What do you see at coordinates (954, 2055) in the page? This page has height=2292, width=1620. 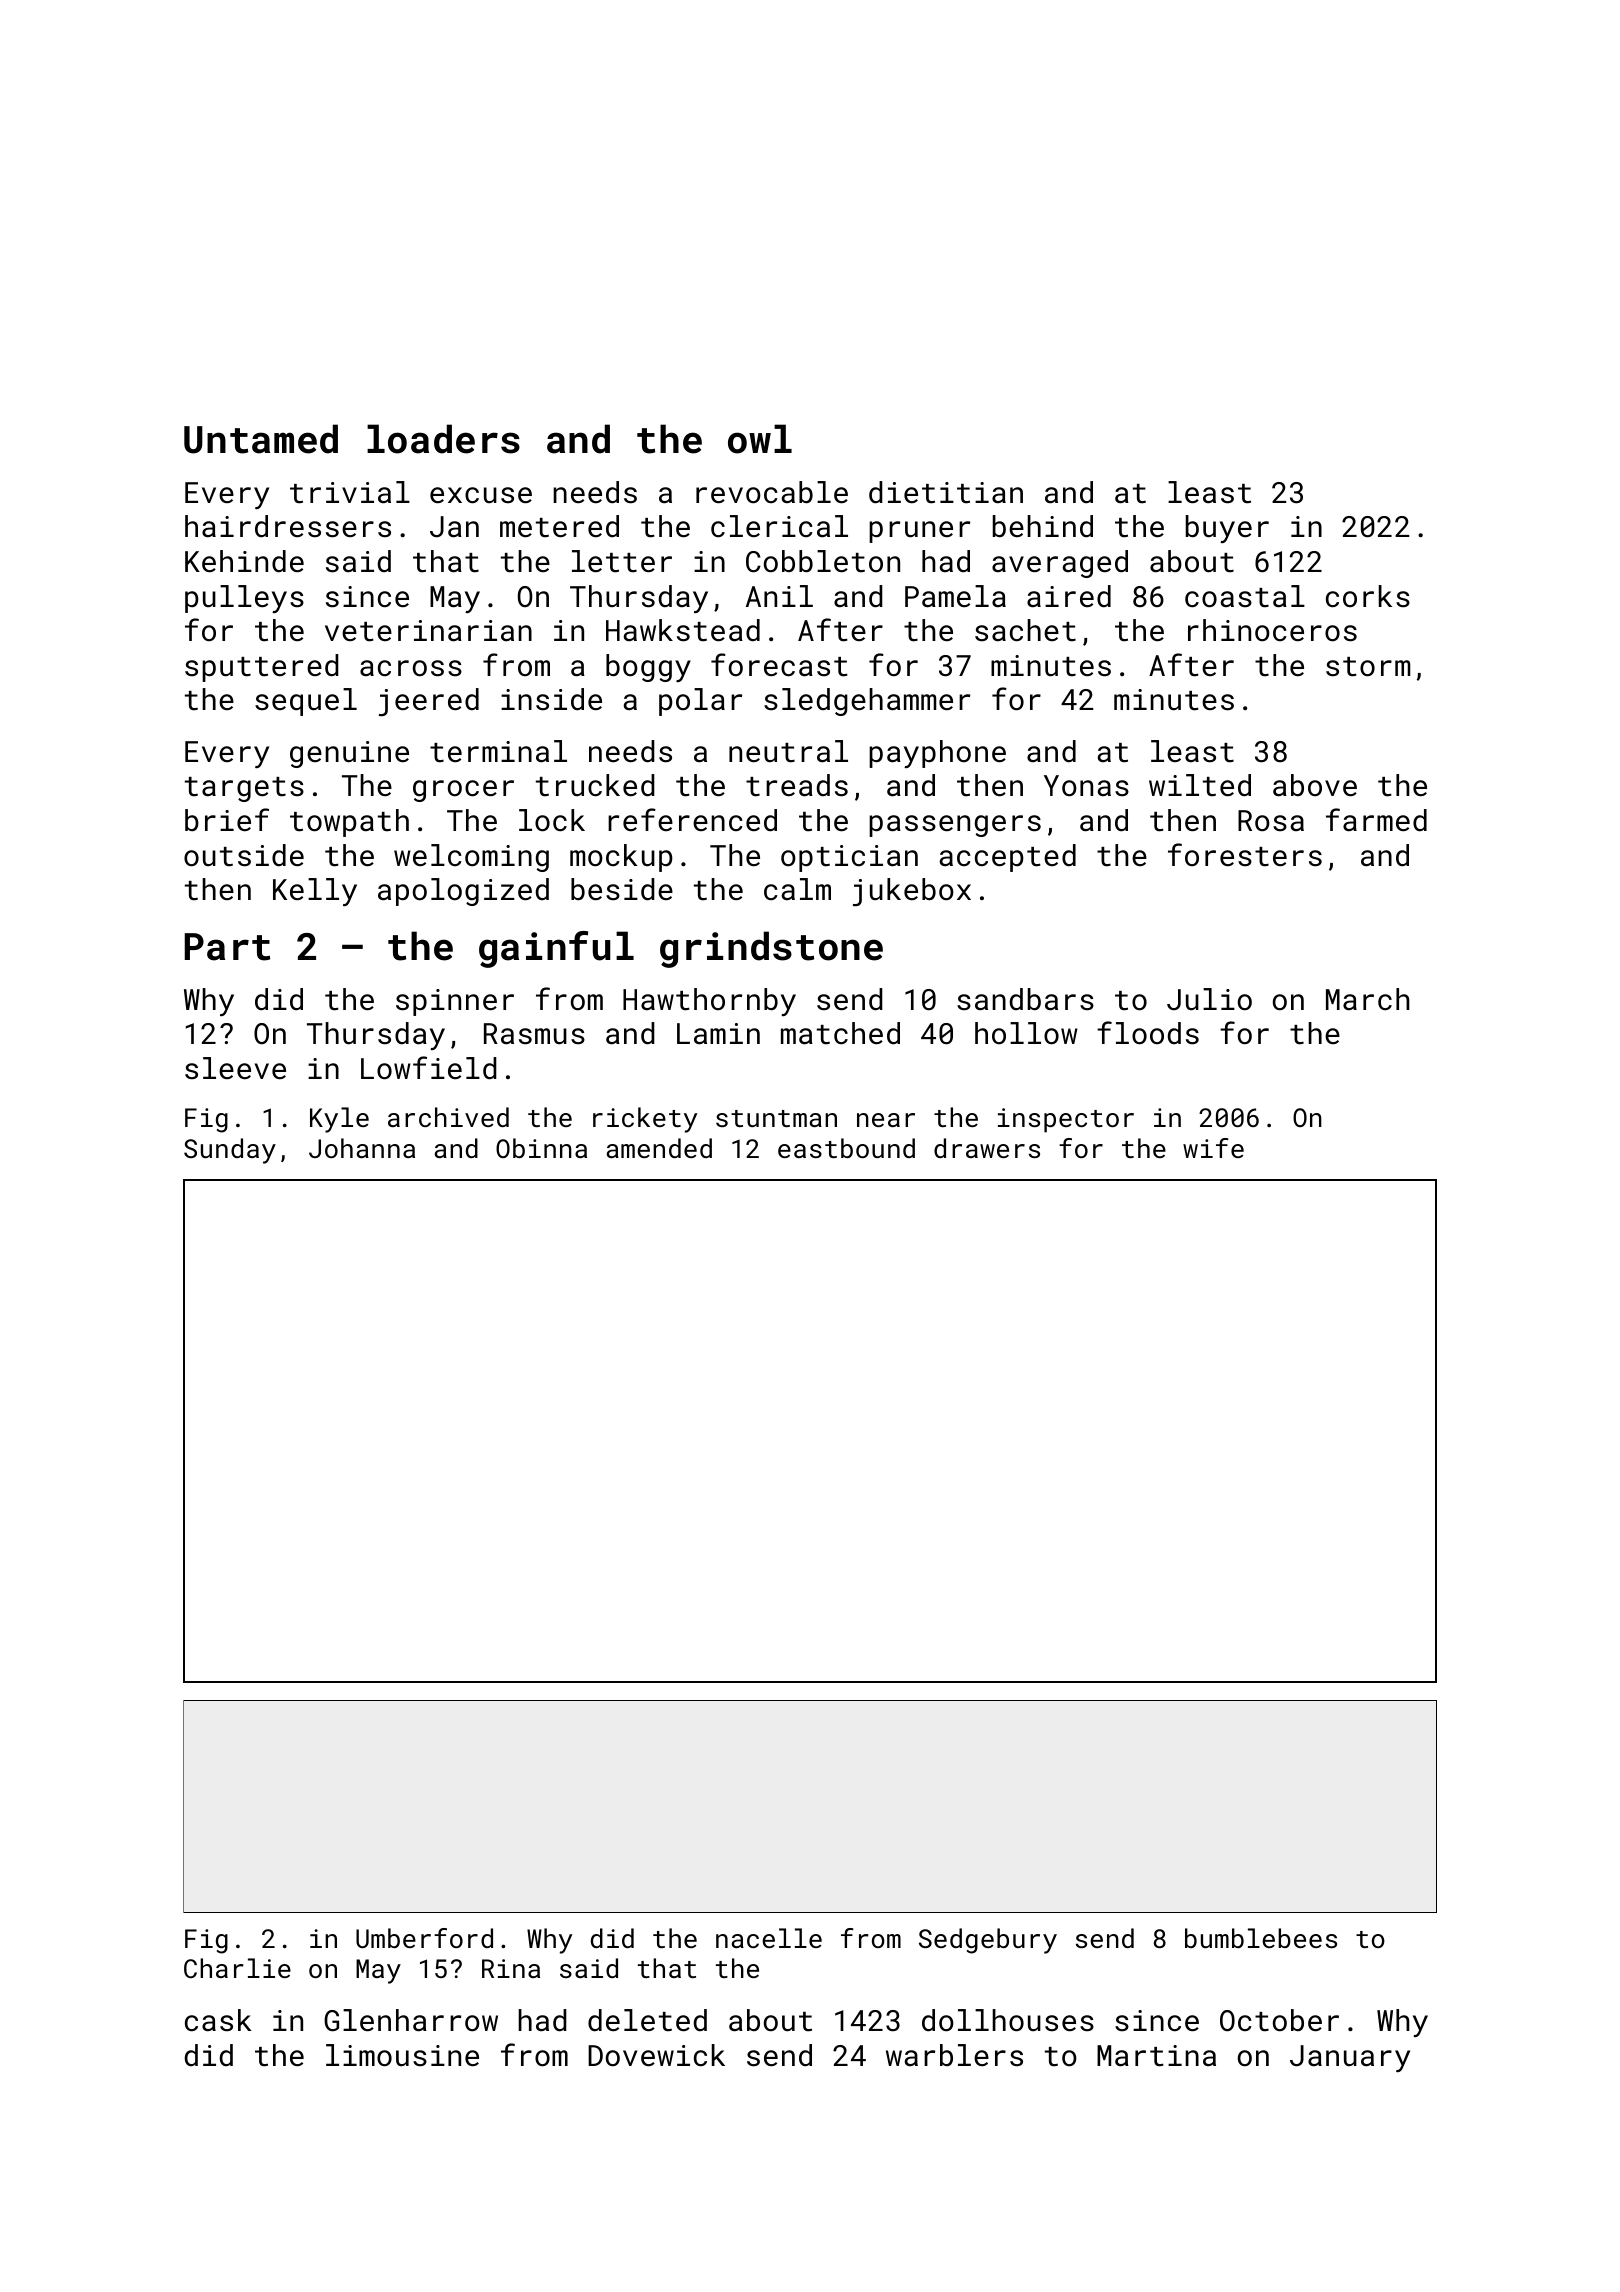 I see `warblers` at bounding box center [954, 2055].
